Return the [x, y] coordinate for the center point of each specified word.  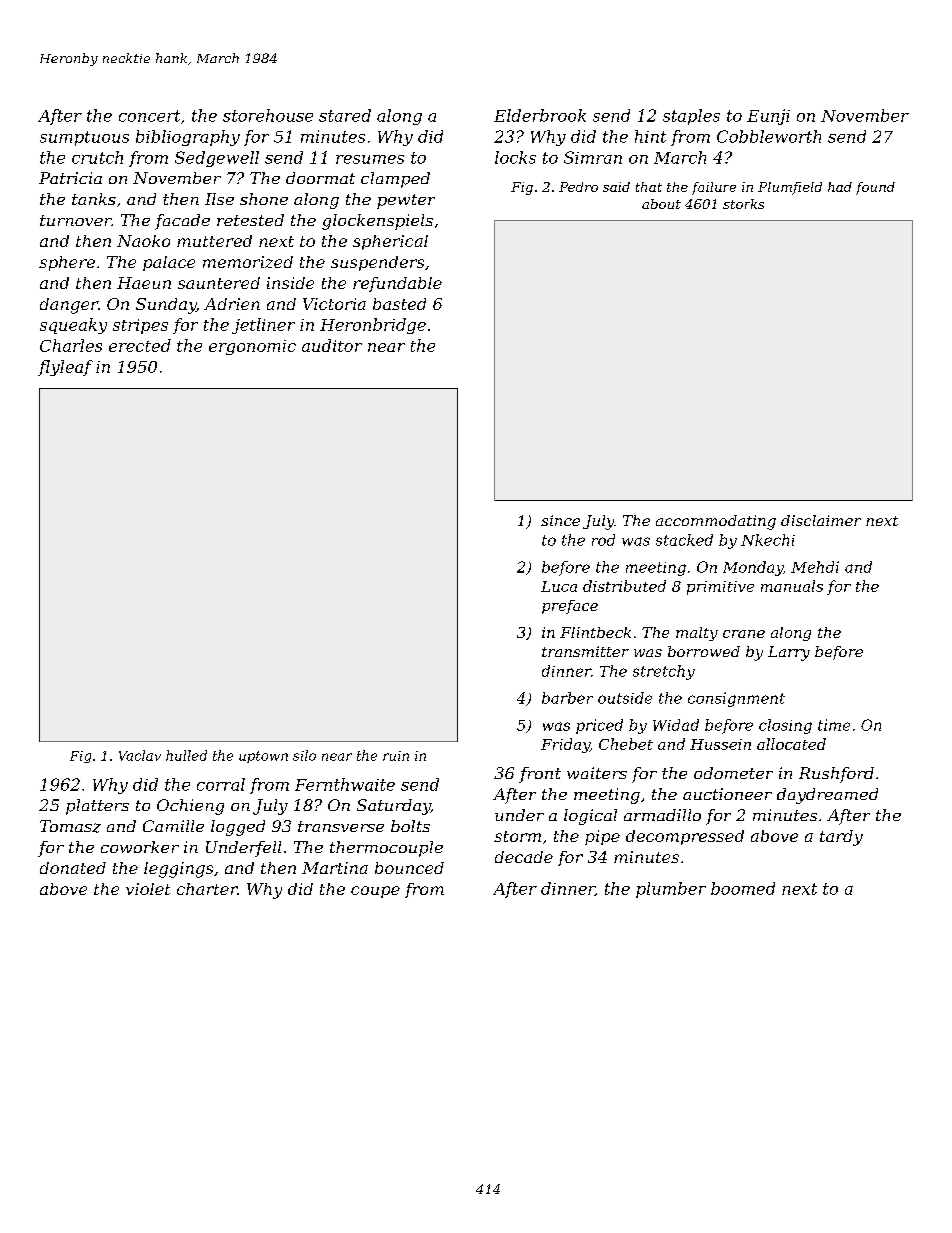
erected [140, 345]
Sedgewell [217, 159]
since [560, 520]
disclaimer [821, 520]
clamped [395, 180]
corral [221, 784]
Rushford [836, 775]
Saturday [394, 807]
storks [743, 204]
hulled [186, 755]
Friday [565, 745]
